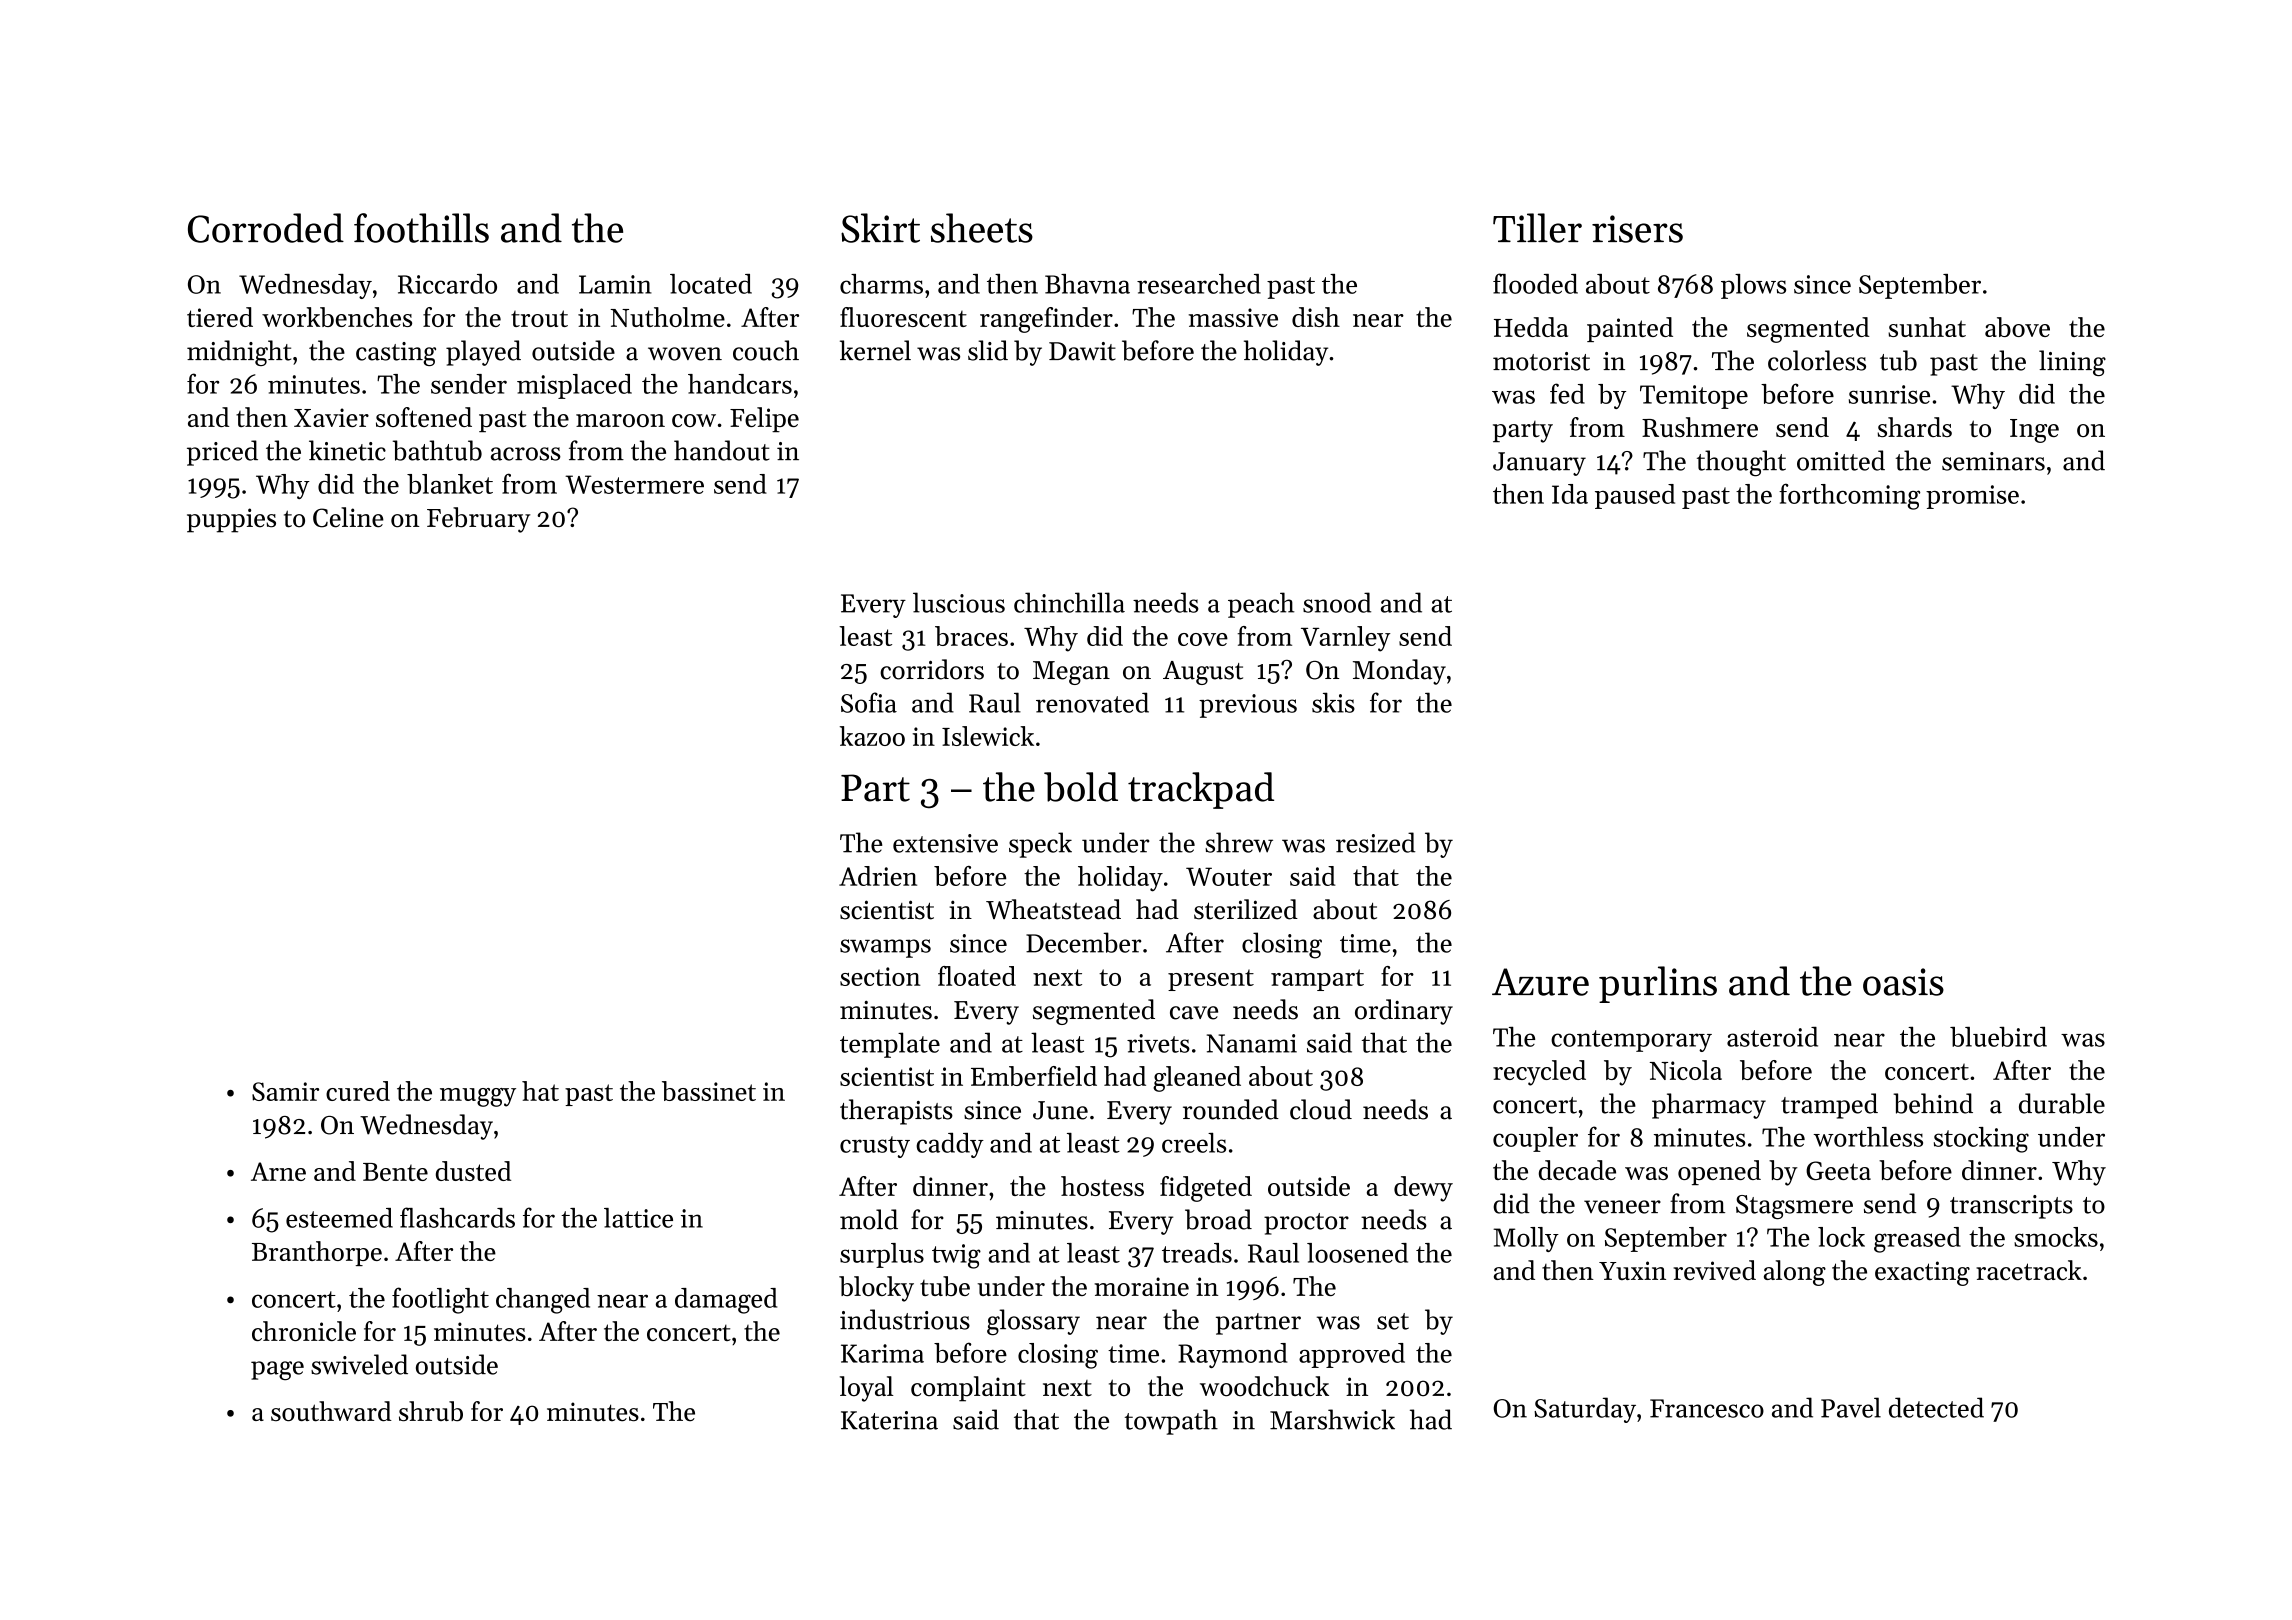 This screenshot has width=2292, height=1620. I want to click on Skirt, so click(880, 228).
